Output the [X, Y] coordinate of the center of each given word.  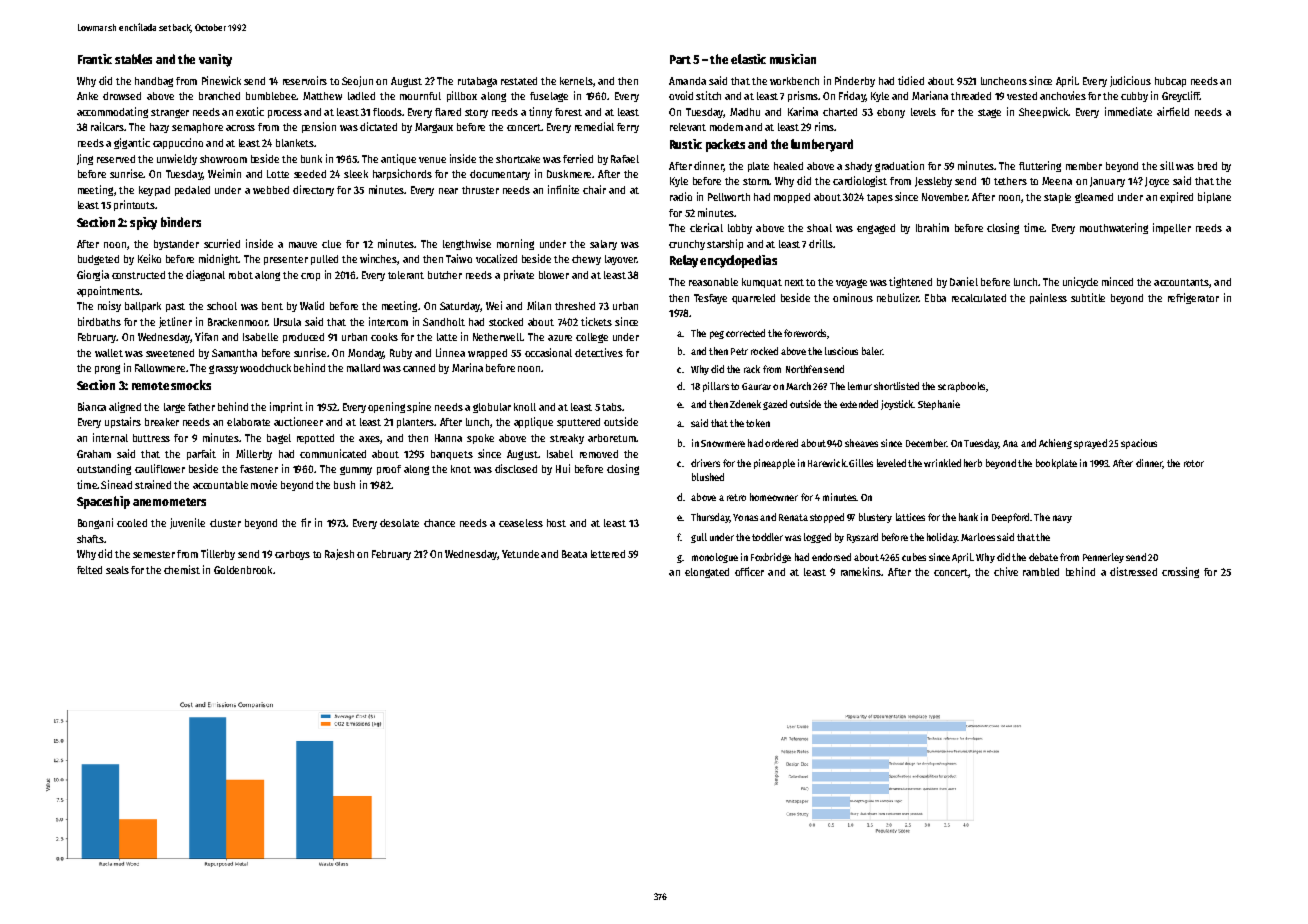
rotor [1194, 463]
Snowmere [723, 443]
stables [133, 59]
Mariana [930, 95]
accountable [220, 485]
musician [793, 59]
